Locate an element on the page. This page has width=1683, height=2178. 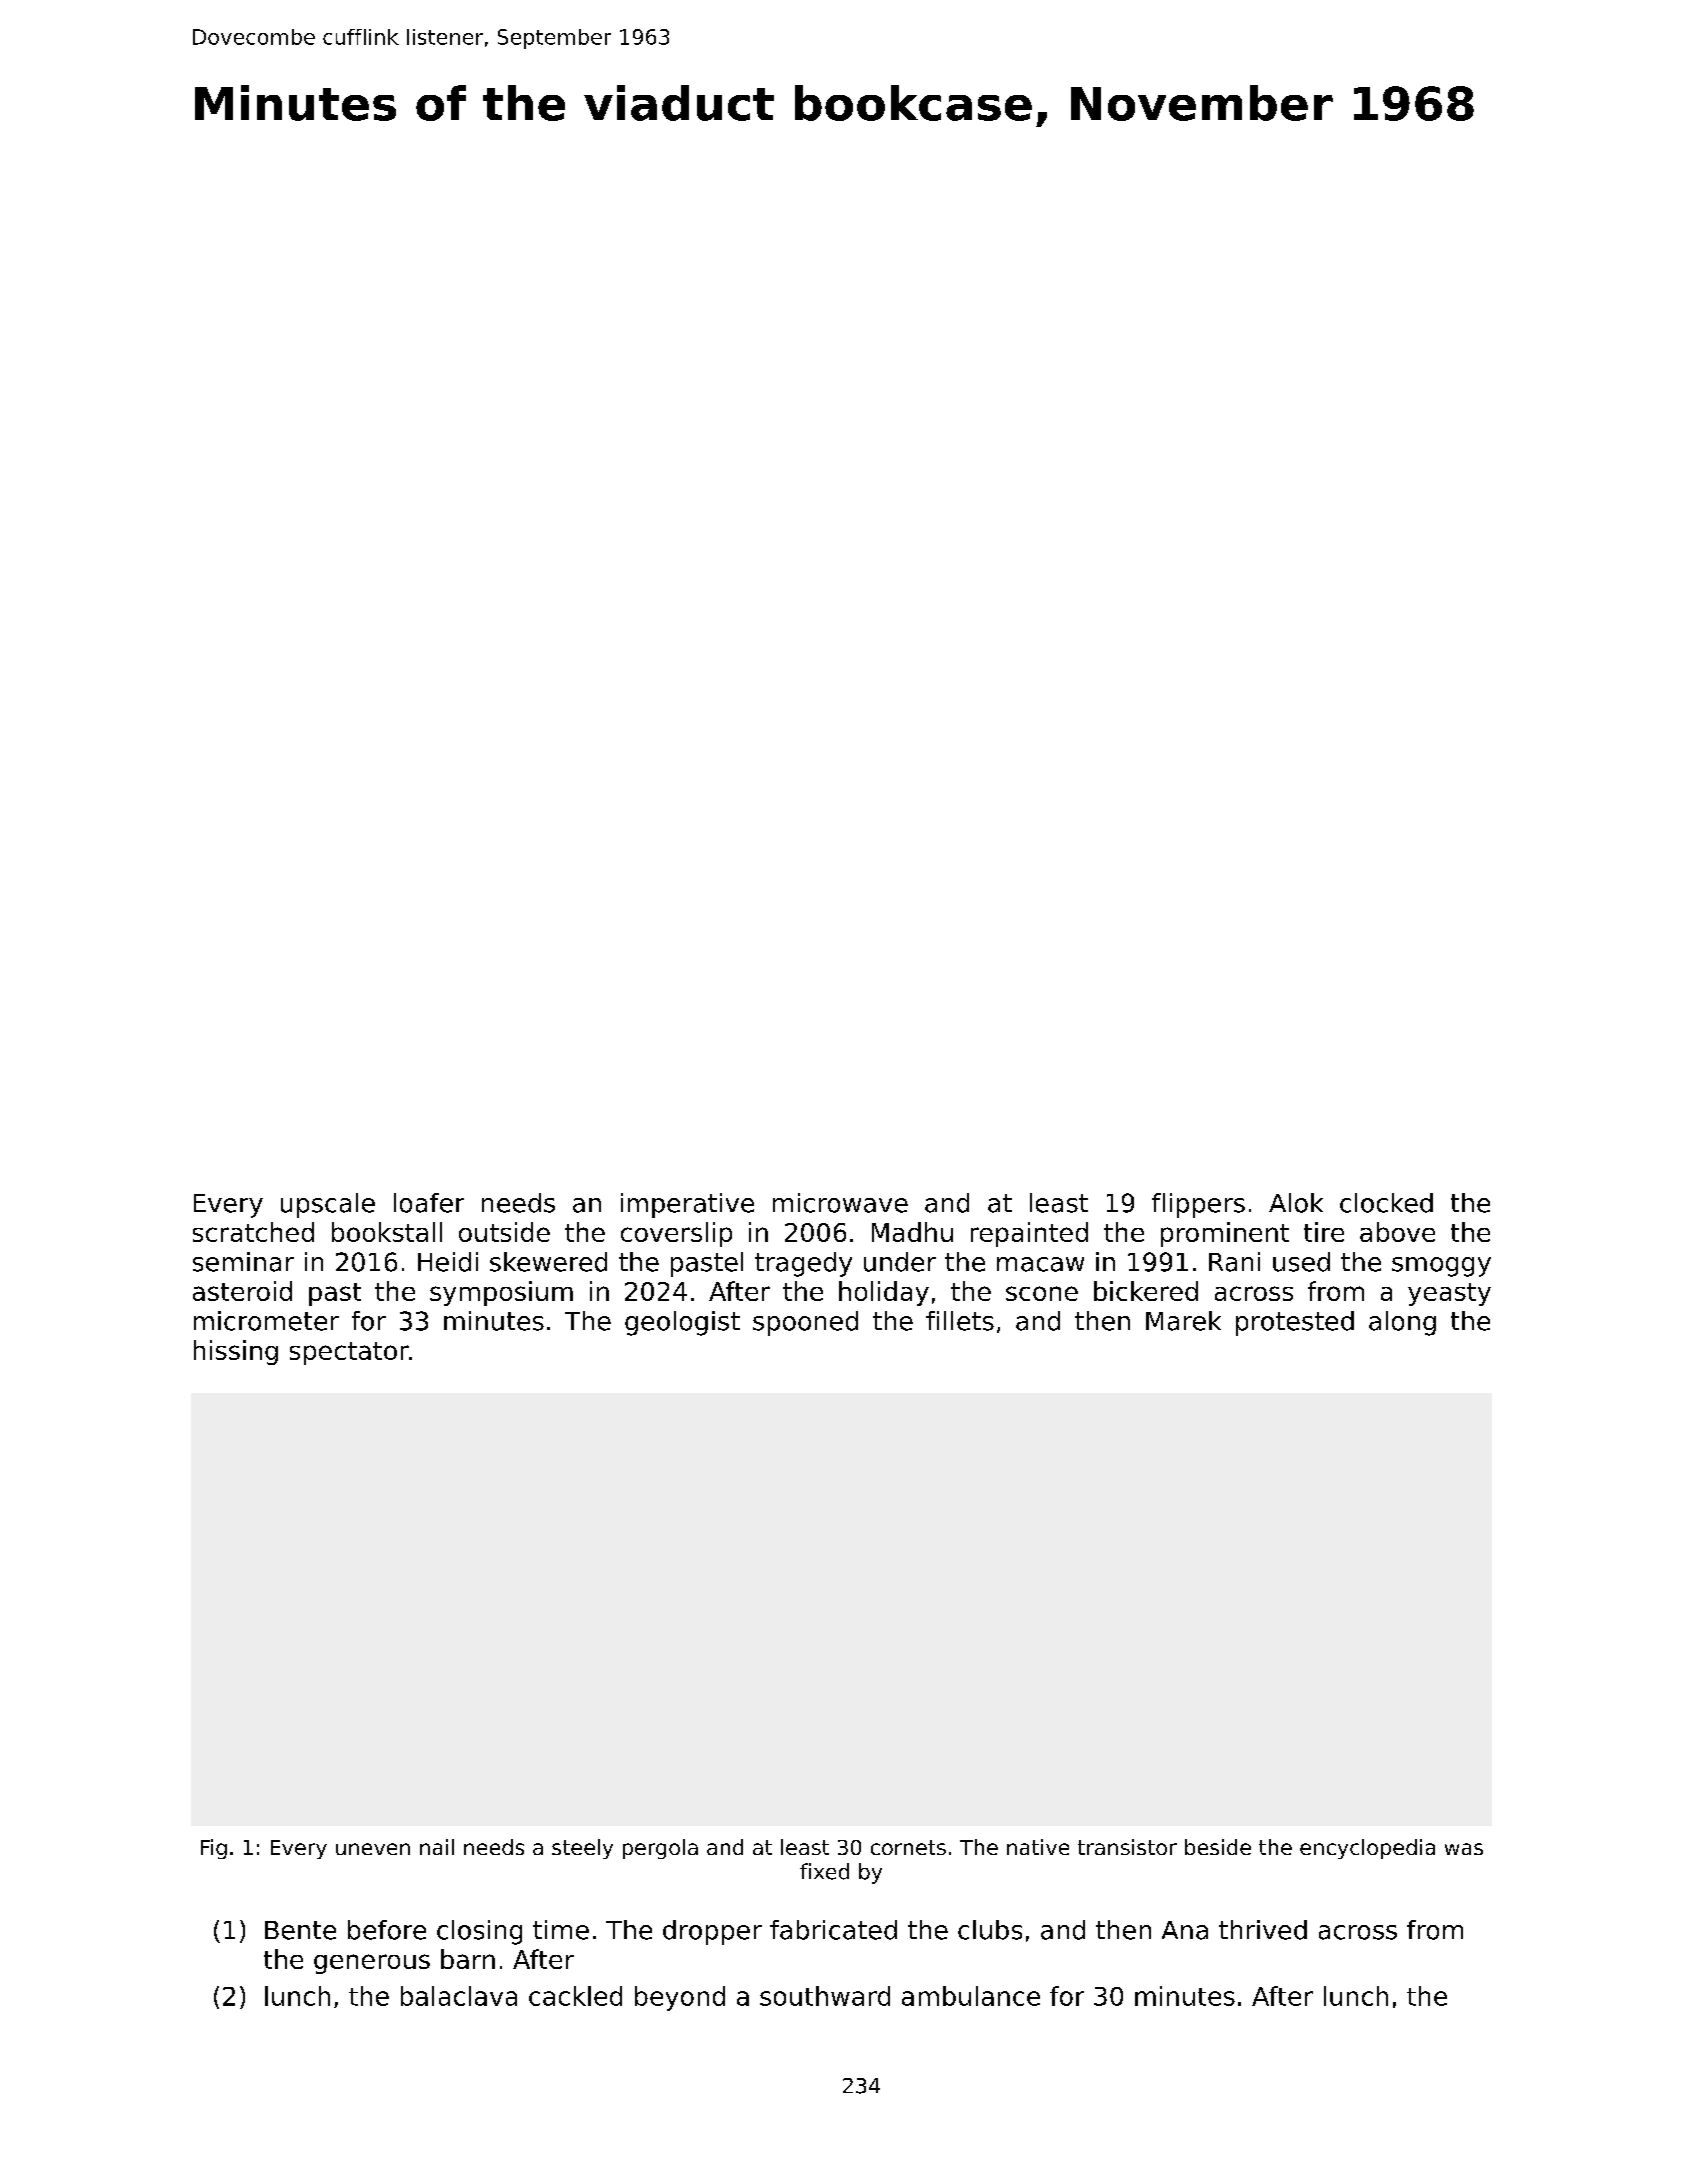
nail is located at coordinates (437, 1847).
